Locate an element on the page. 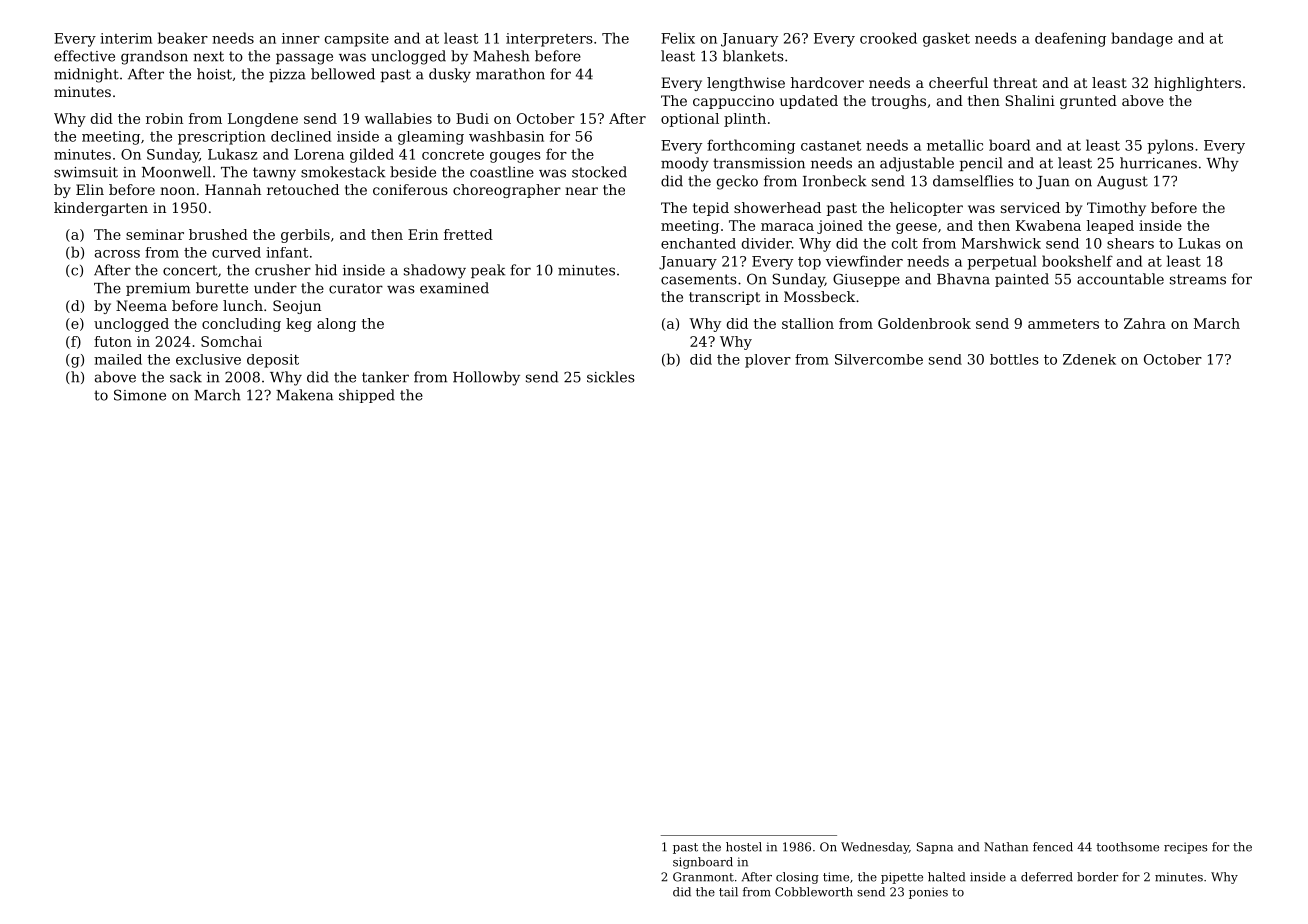 This page has height=924, width=1308. inner is located at coordinates (301, 38).
